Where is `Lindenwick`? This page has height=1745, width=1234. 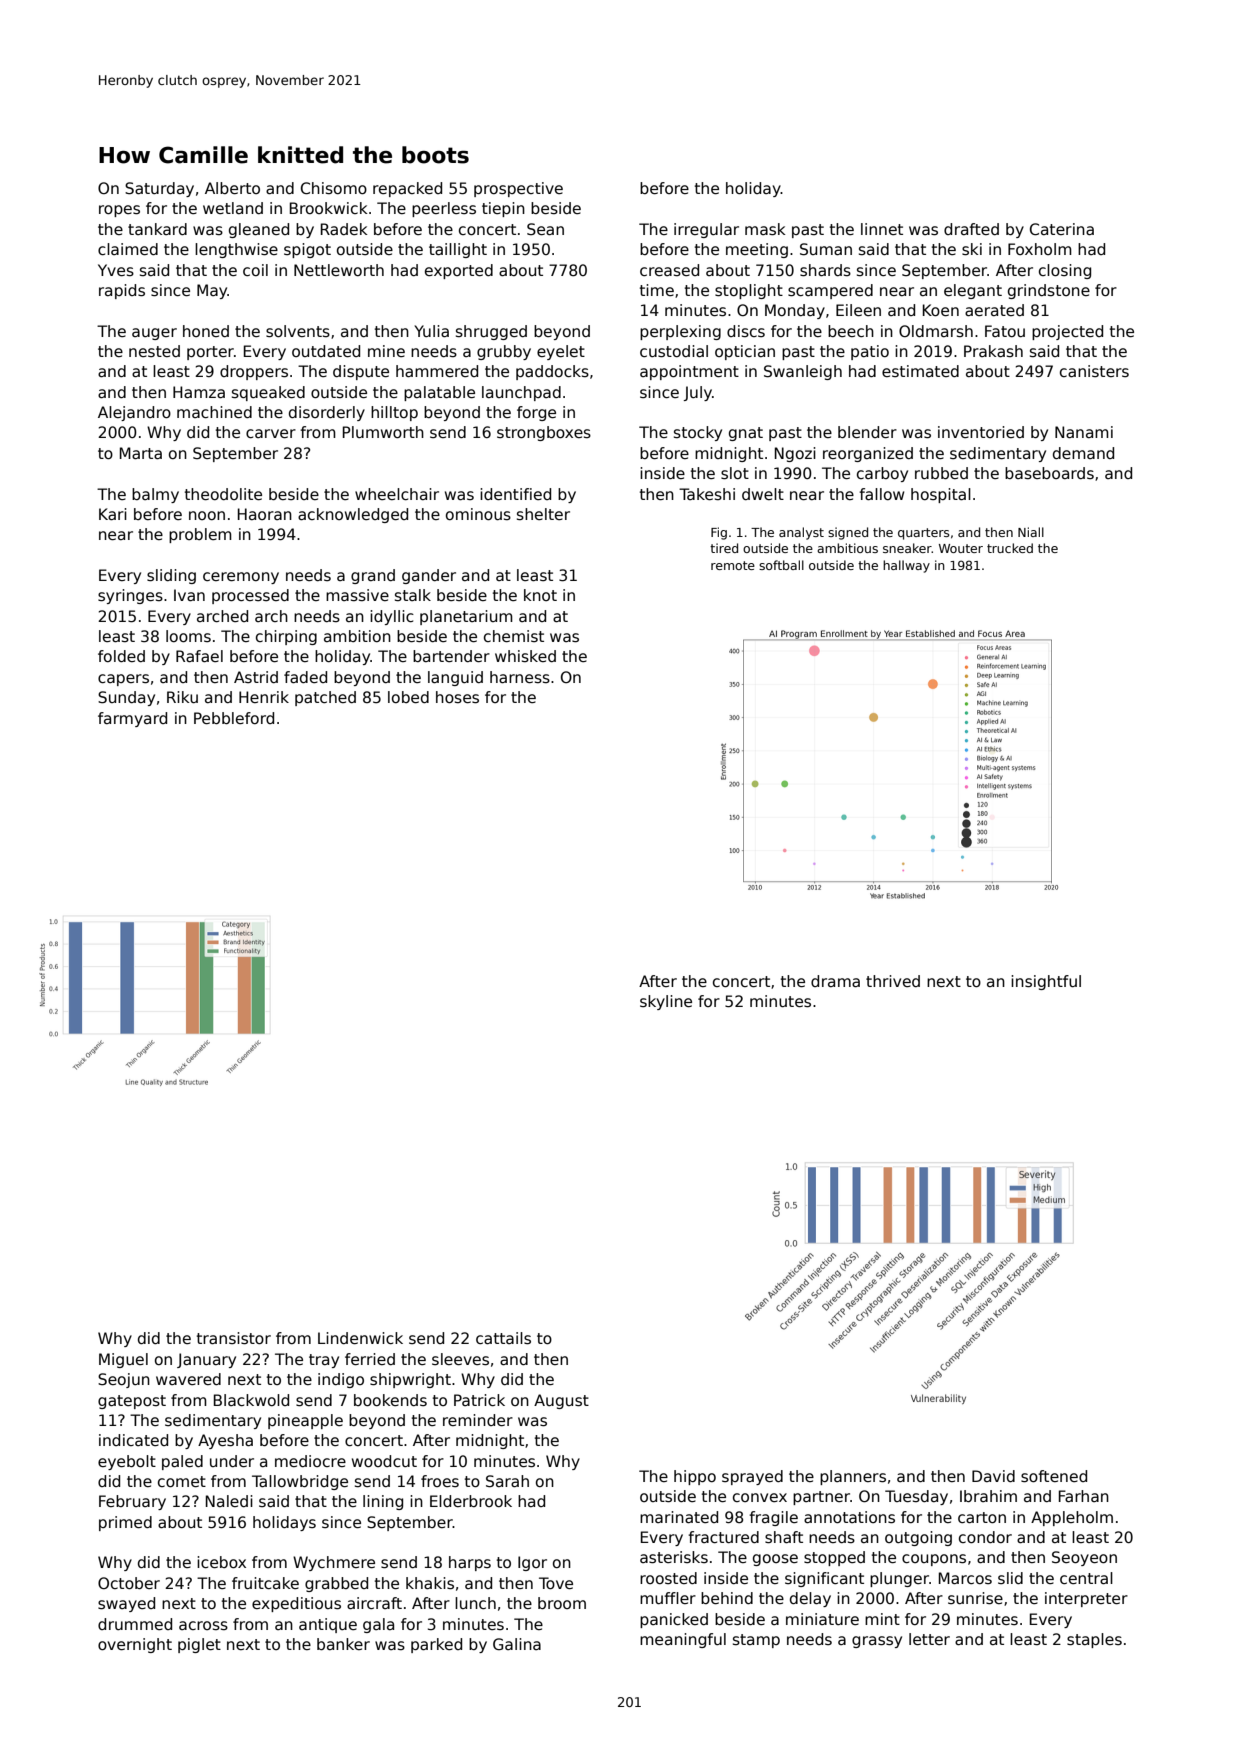
Lindenwick is located at coordinates (360, 1338).
